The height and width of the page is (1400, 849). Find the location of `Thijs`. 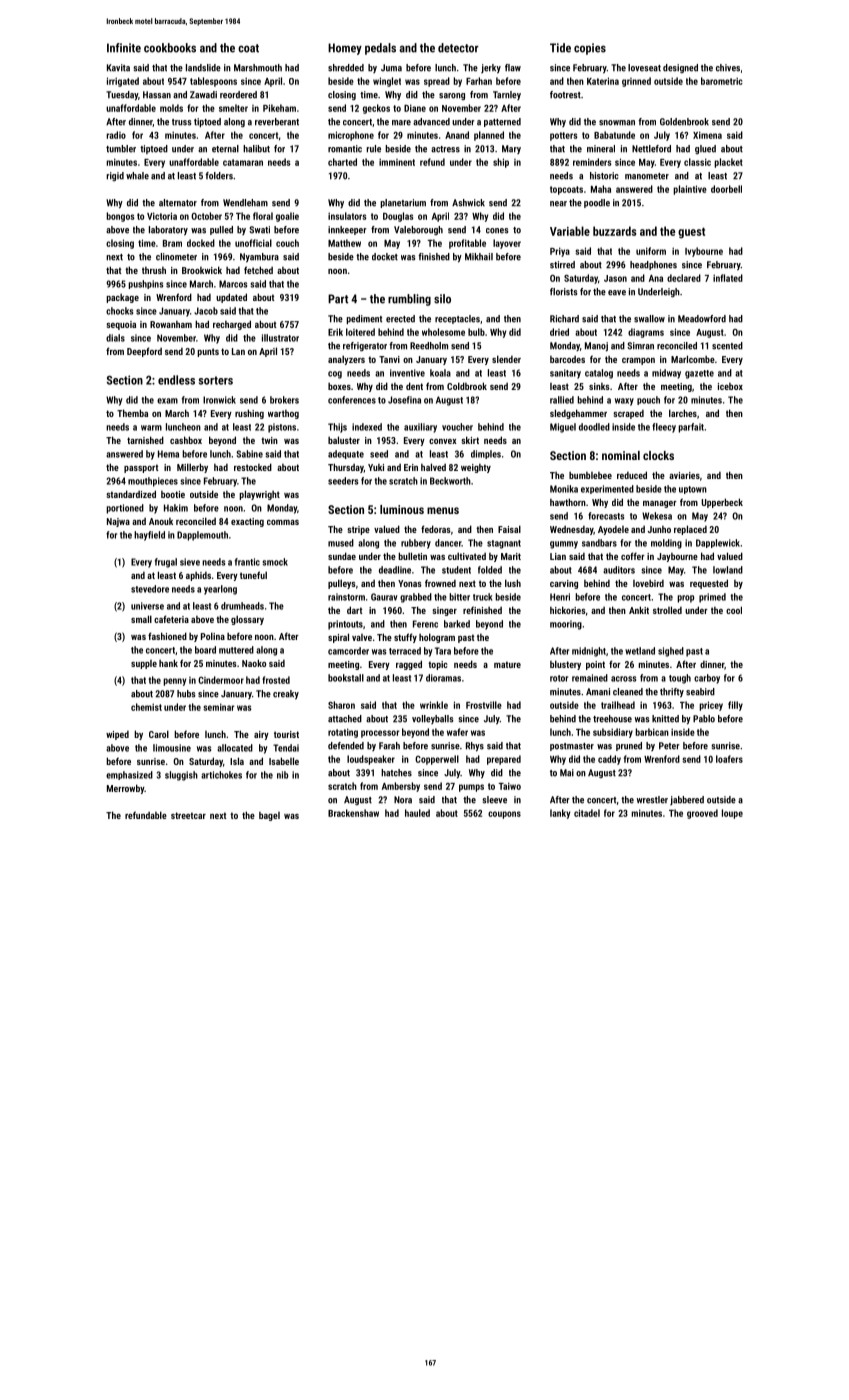

Thijs is located at coordinates (337, 428).
